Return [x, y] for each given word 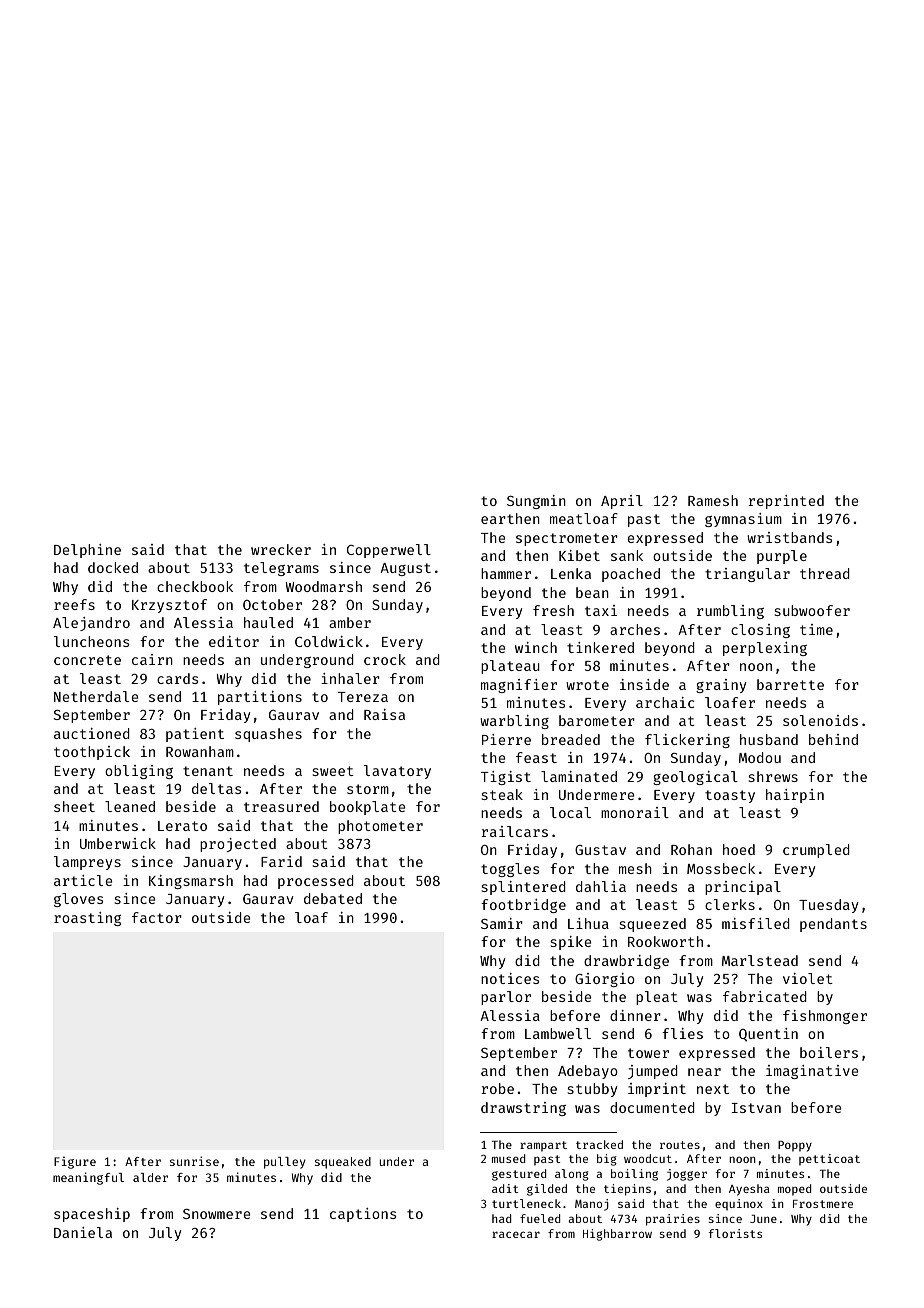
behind [833, 739]
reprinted [786, 502]
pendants [833, 925]
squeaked [343, 1163]
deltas [216, 788]
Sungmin [536, 502]
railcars [514, 831]
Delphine [87, 551]
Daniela [83, 1232]
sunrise [194, 1161]
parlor [506, 998]
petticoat [829, 1159]
